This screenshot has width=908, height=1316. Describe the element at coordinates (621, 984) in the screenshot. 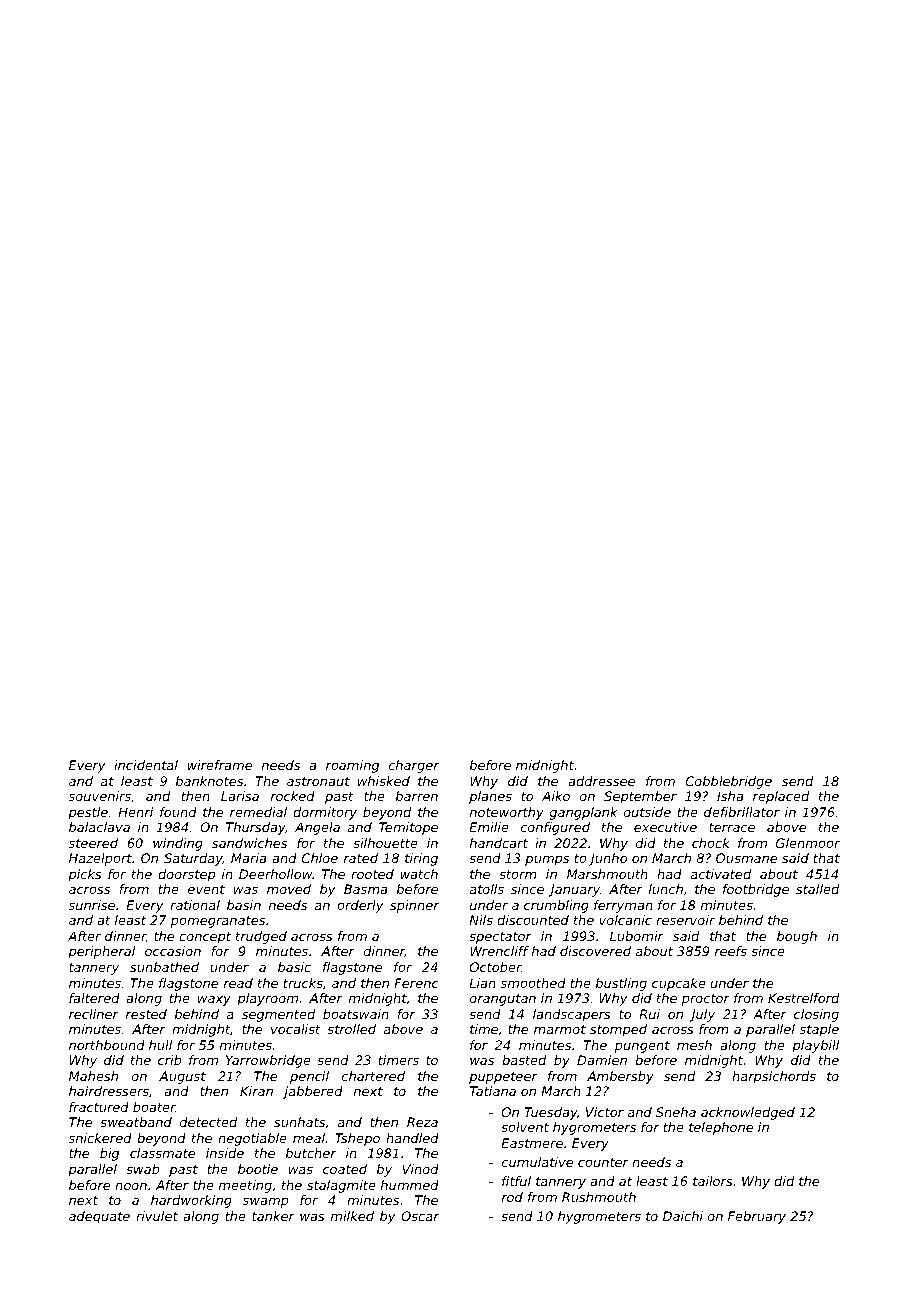

I see `bustling` at that location.
